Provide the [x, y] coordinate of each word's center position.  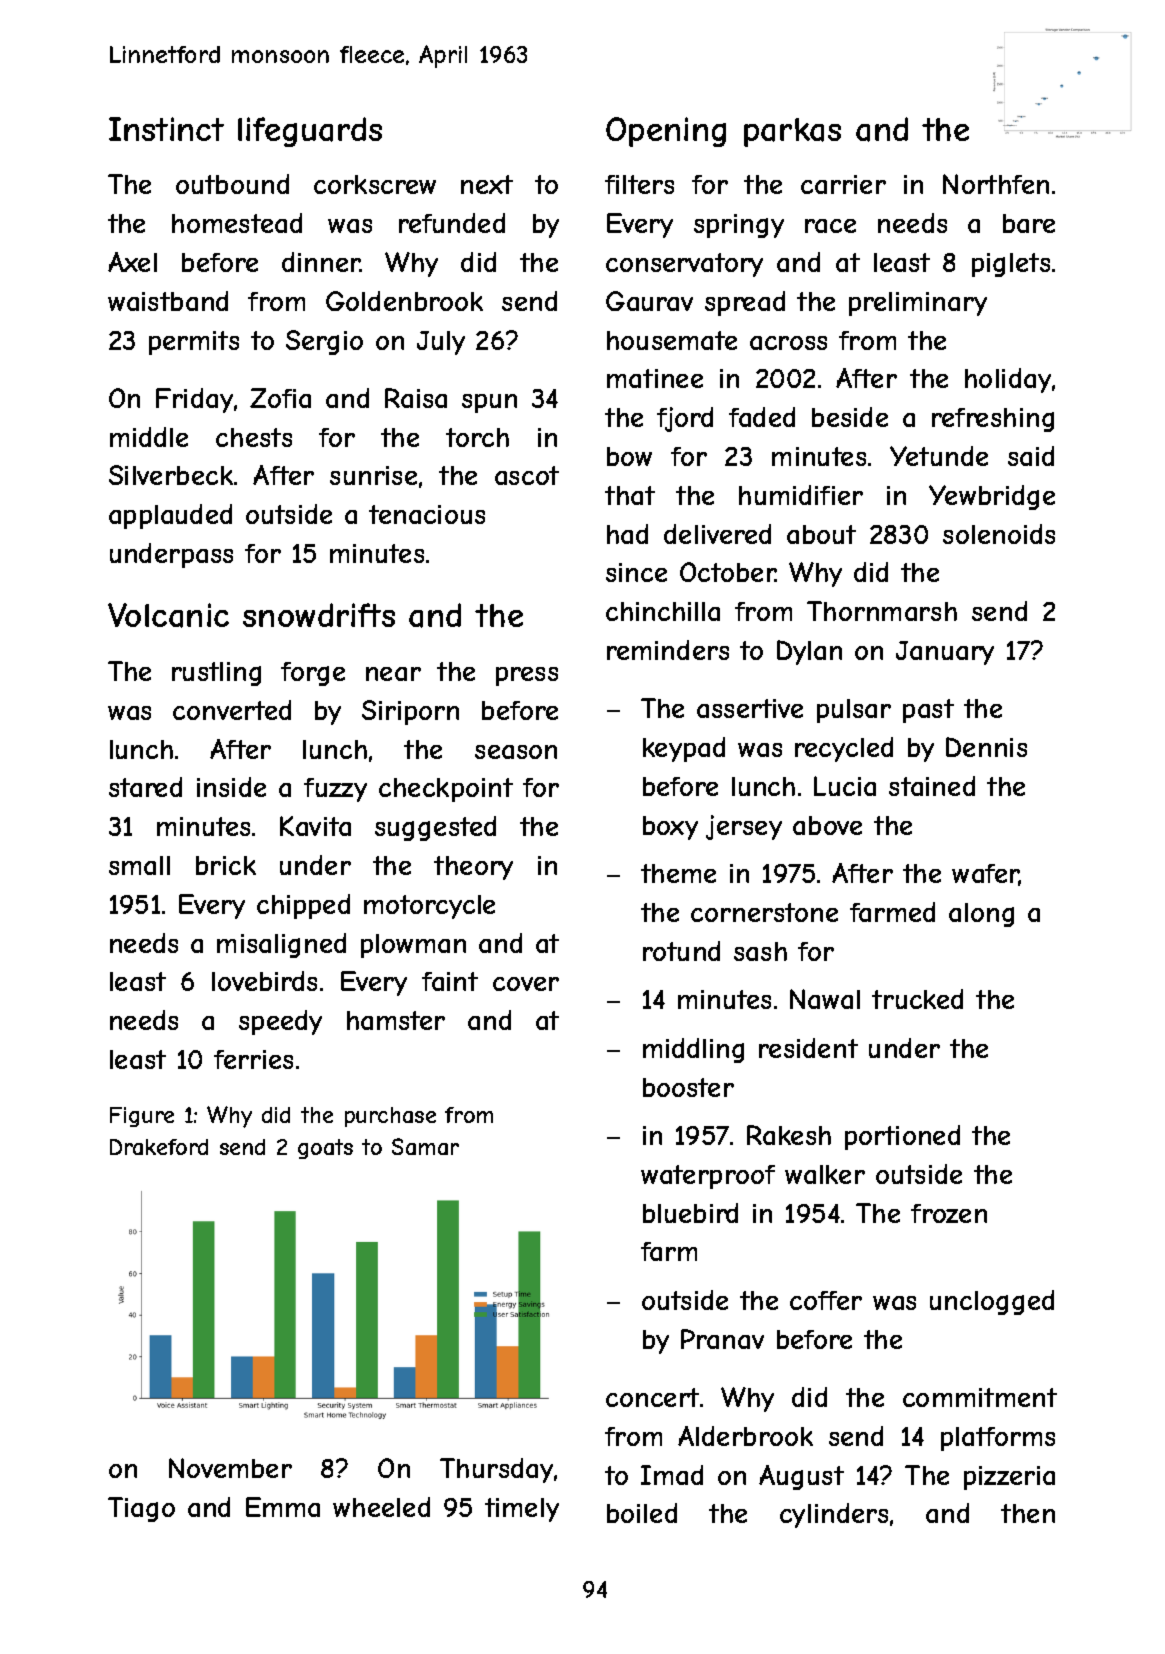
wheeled [381, 1507]
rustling [216, 674]
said [1031, 456]
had [627, 534]
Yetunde [939, 456]
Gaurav [649, 301]
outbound [232, 184]
